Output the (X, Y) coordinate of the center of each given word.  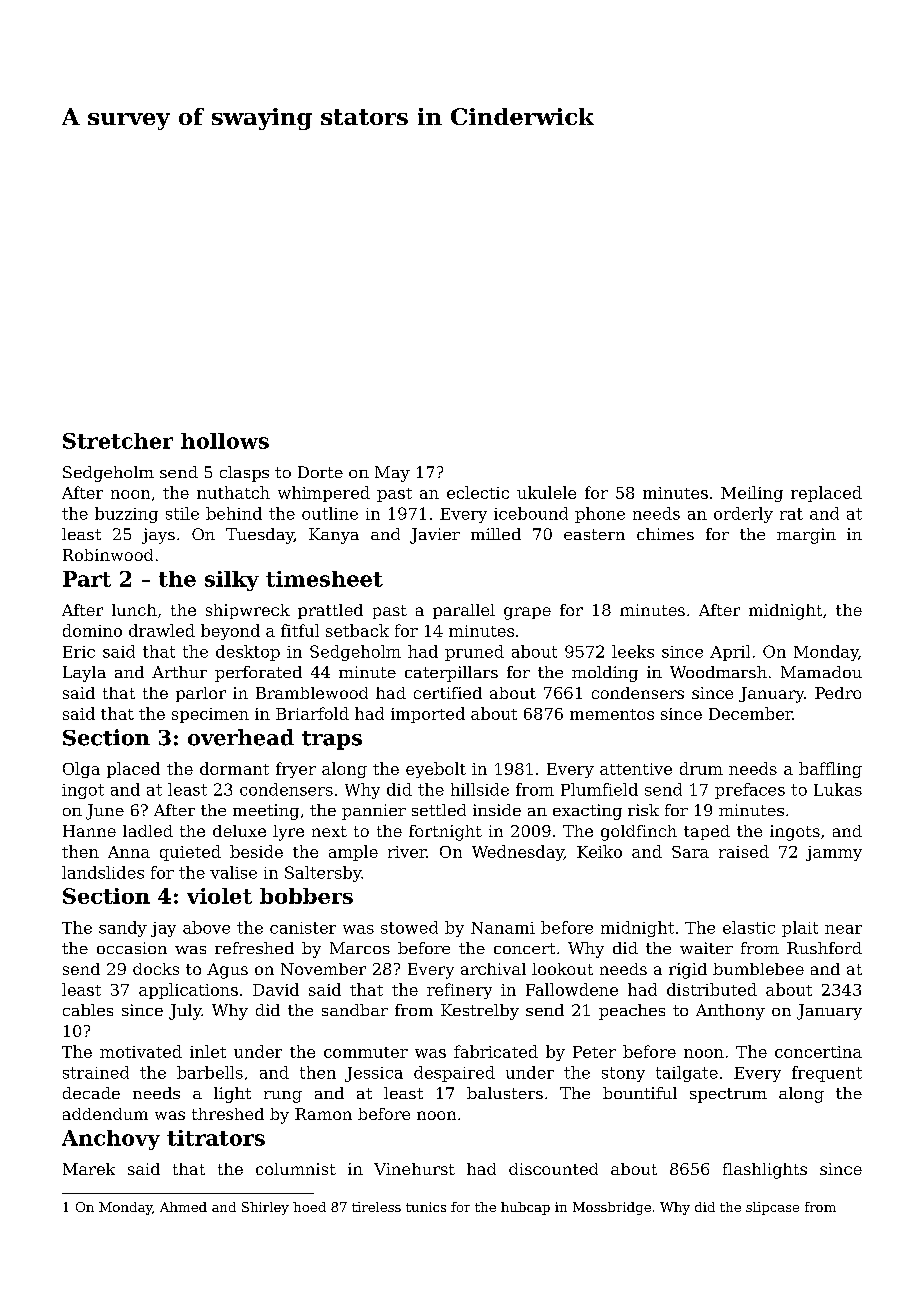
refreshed (254, 948)
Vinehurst (414, 1169)
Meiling (752, 494)
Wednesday (518, 853)
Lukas (838, 789)
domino (92, 630)
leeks (633, 651)
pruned (474, 653)
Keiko (599, 851)
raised (744, 851)
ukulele (546, 492)
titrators (216, 1138)
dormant (234, 768)
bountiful (640, 1093)
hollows (225, 441)
